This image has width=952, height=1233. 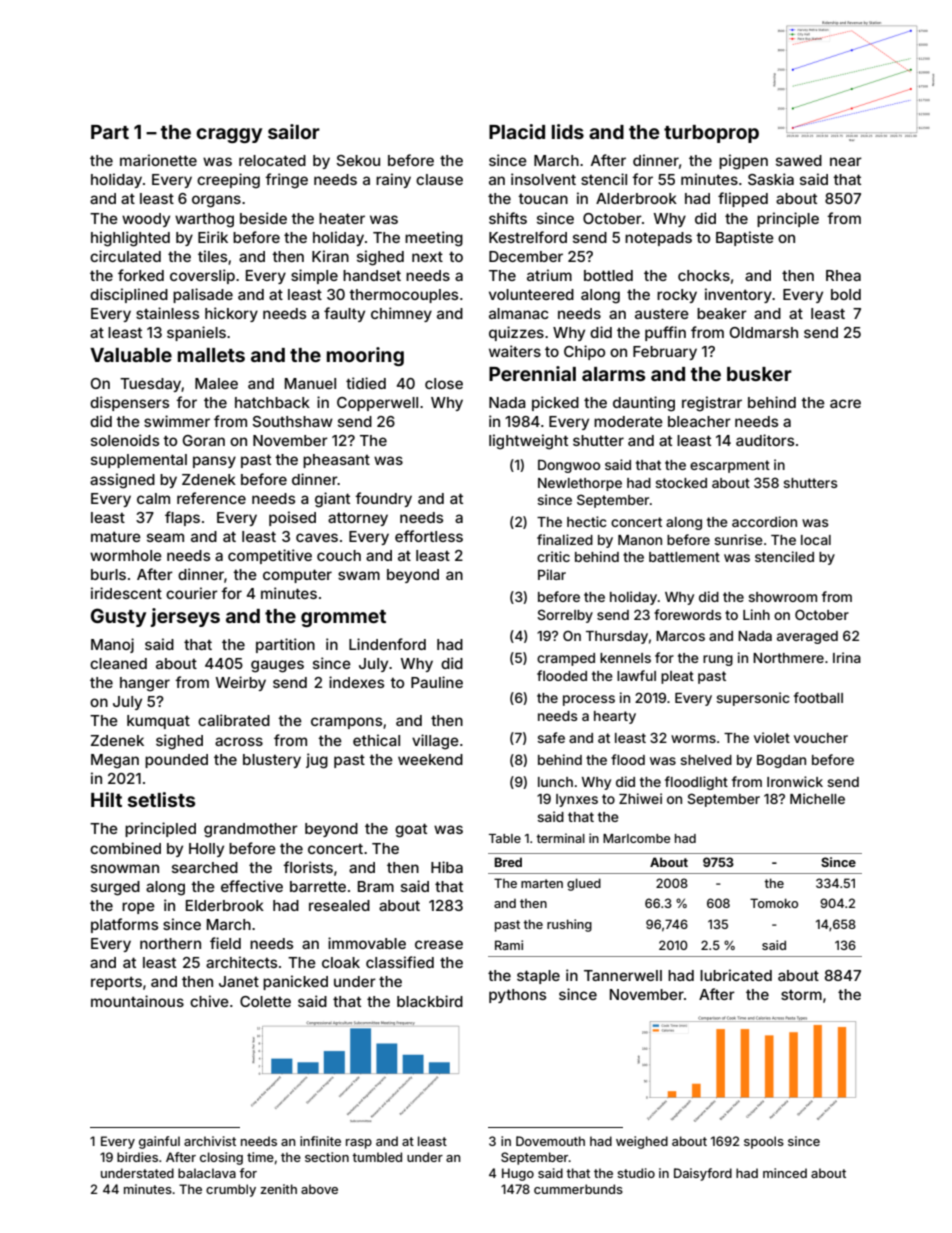 What do you see at coordinates (515, 351) in the image?
I see `waiters` at bounding box center [515, 351].
